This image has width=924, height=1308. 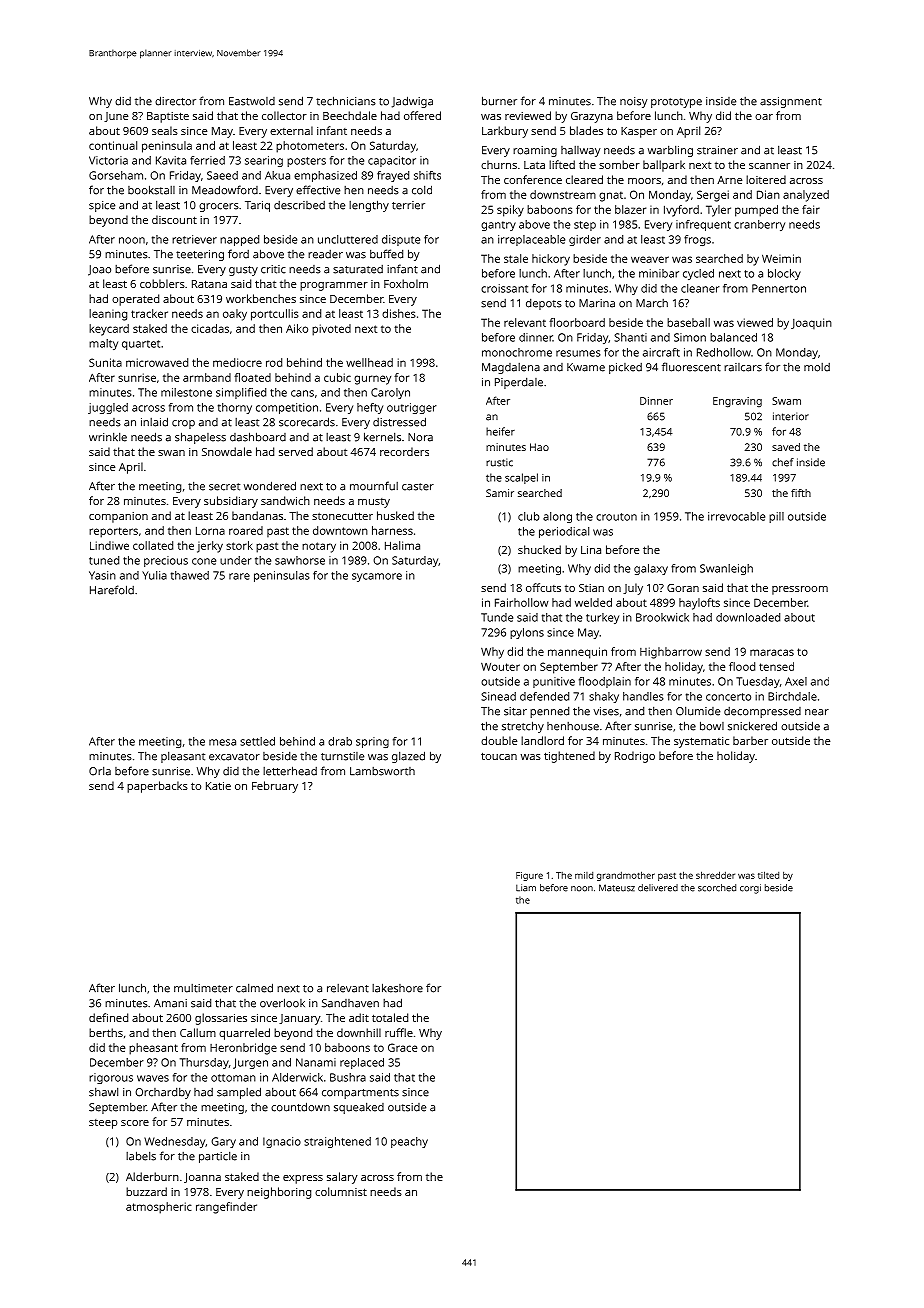 I want to click on Alderburn, so click(x=152, y=1176).
